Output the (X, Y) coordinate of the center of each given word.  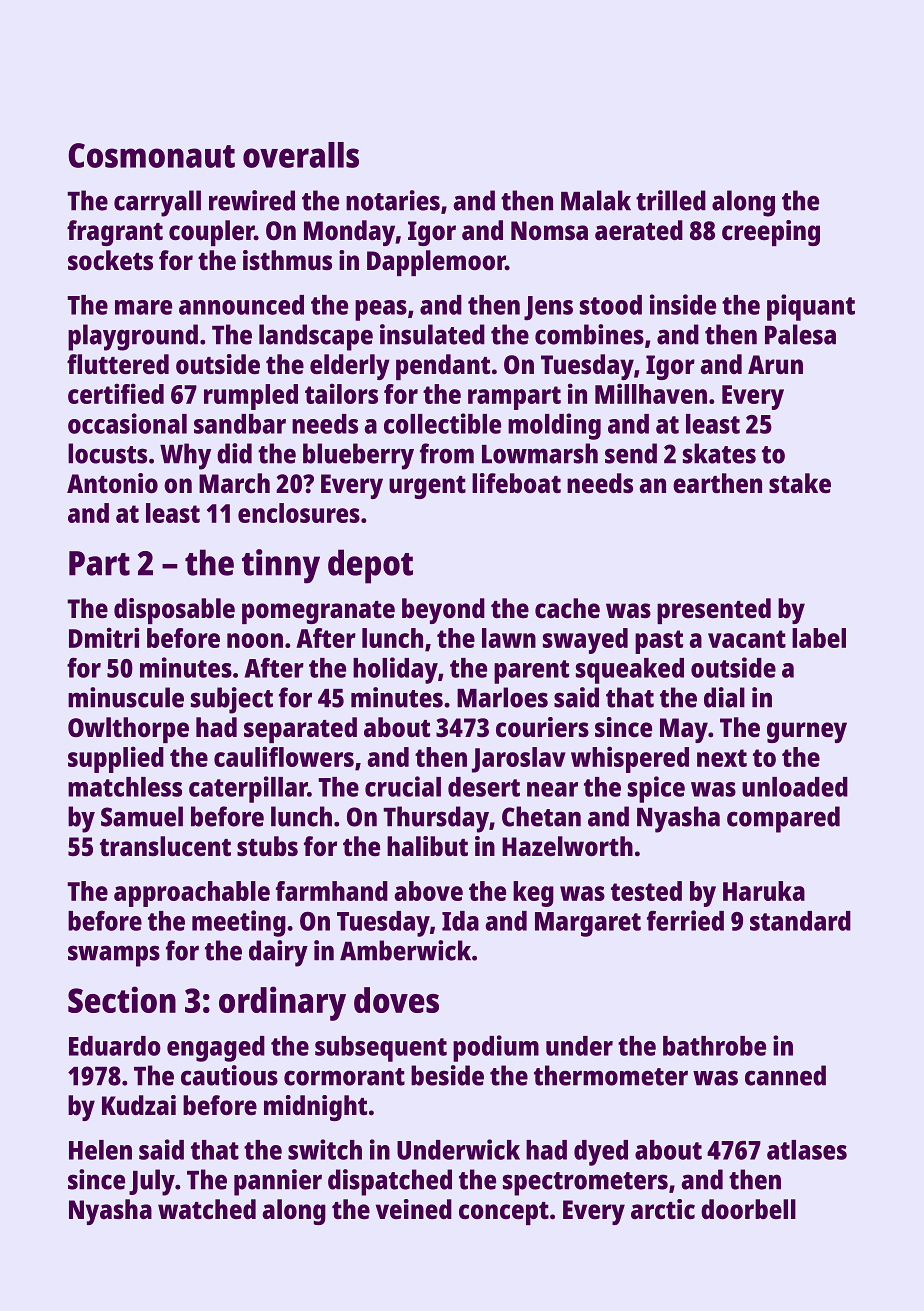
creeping (771, 233)
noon (255, 640)
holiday (395, 670)
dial (724, 697)
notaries (393, 200)
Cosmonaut (151, 155)
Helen (100, 1150)
